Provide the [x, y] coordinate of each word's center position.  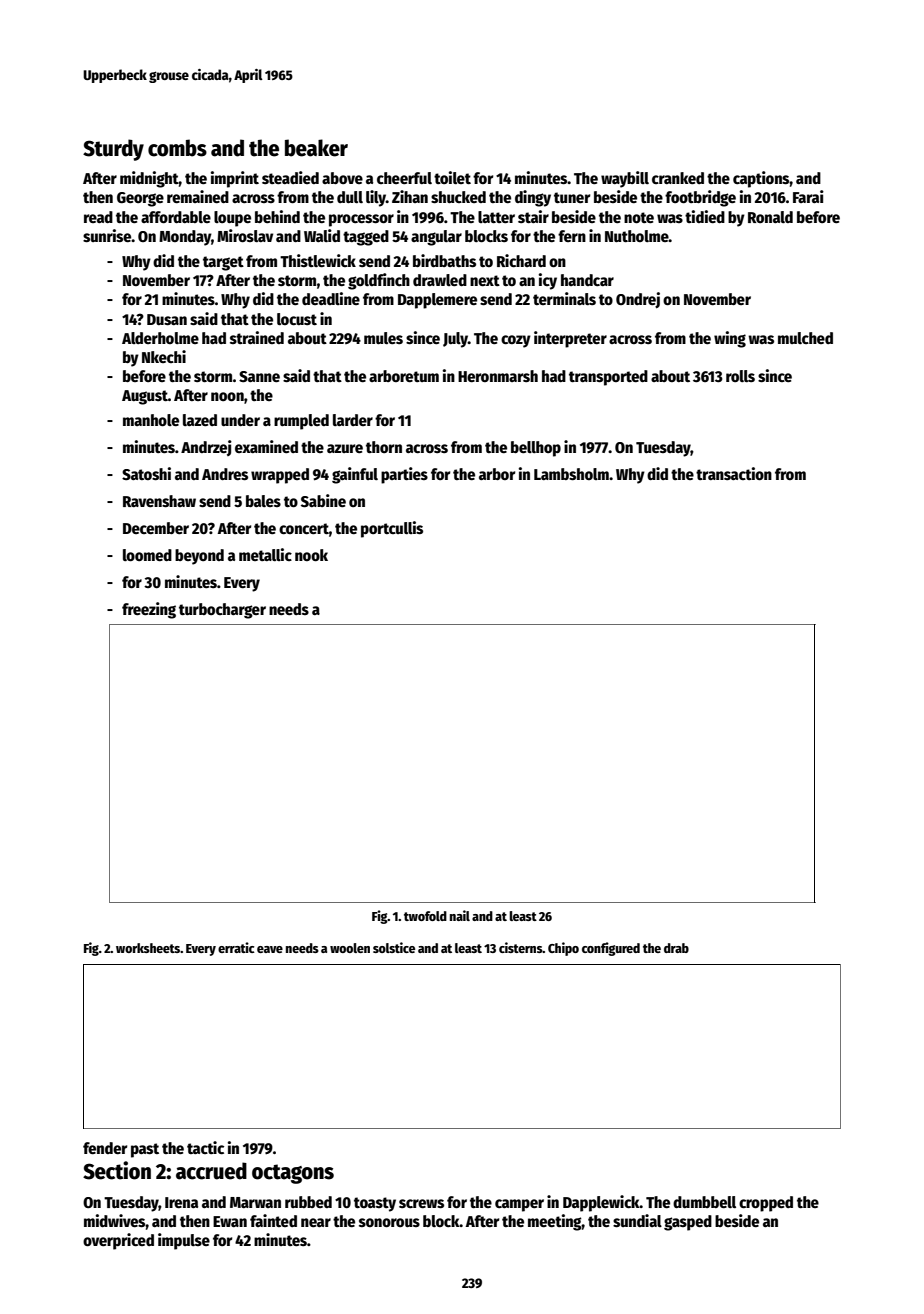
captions [761, 179]
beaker [316, 148]
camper [519, 1205]
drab [676, 948]
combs [177, 148]
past [145, 1150]
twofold [425, 916]
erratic [236, 947]
